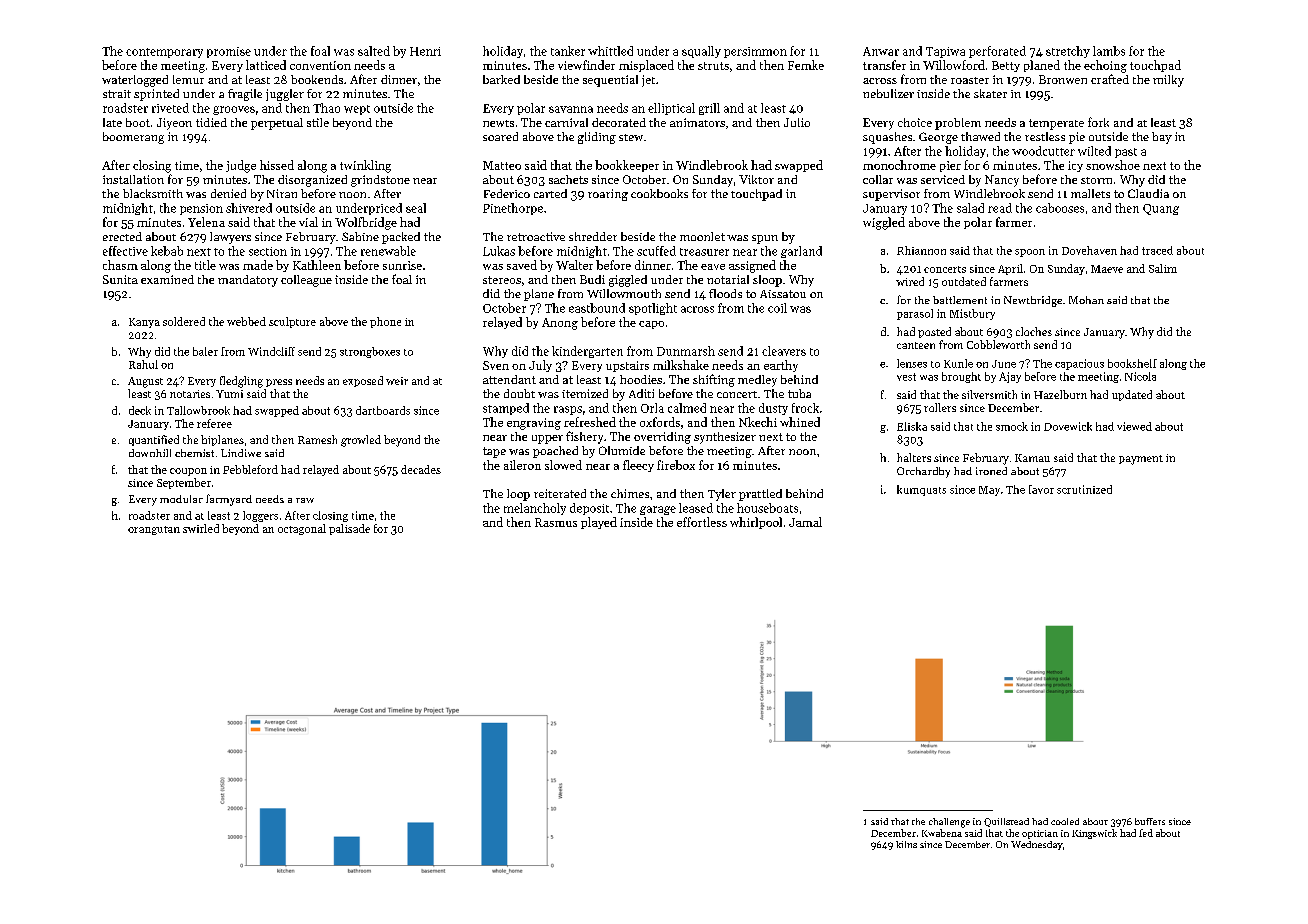  What do you see at coordinates (949, 823) in the screenshot?
I see `challenge` at bounding box center [949, 823].
